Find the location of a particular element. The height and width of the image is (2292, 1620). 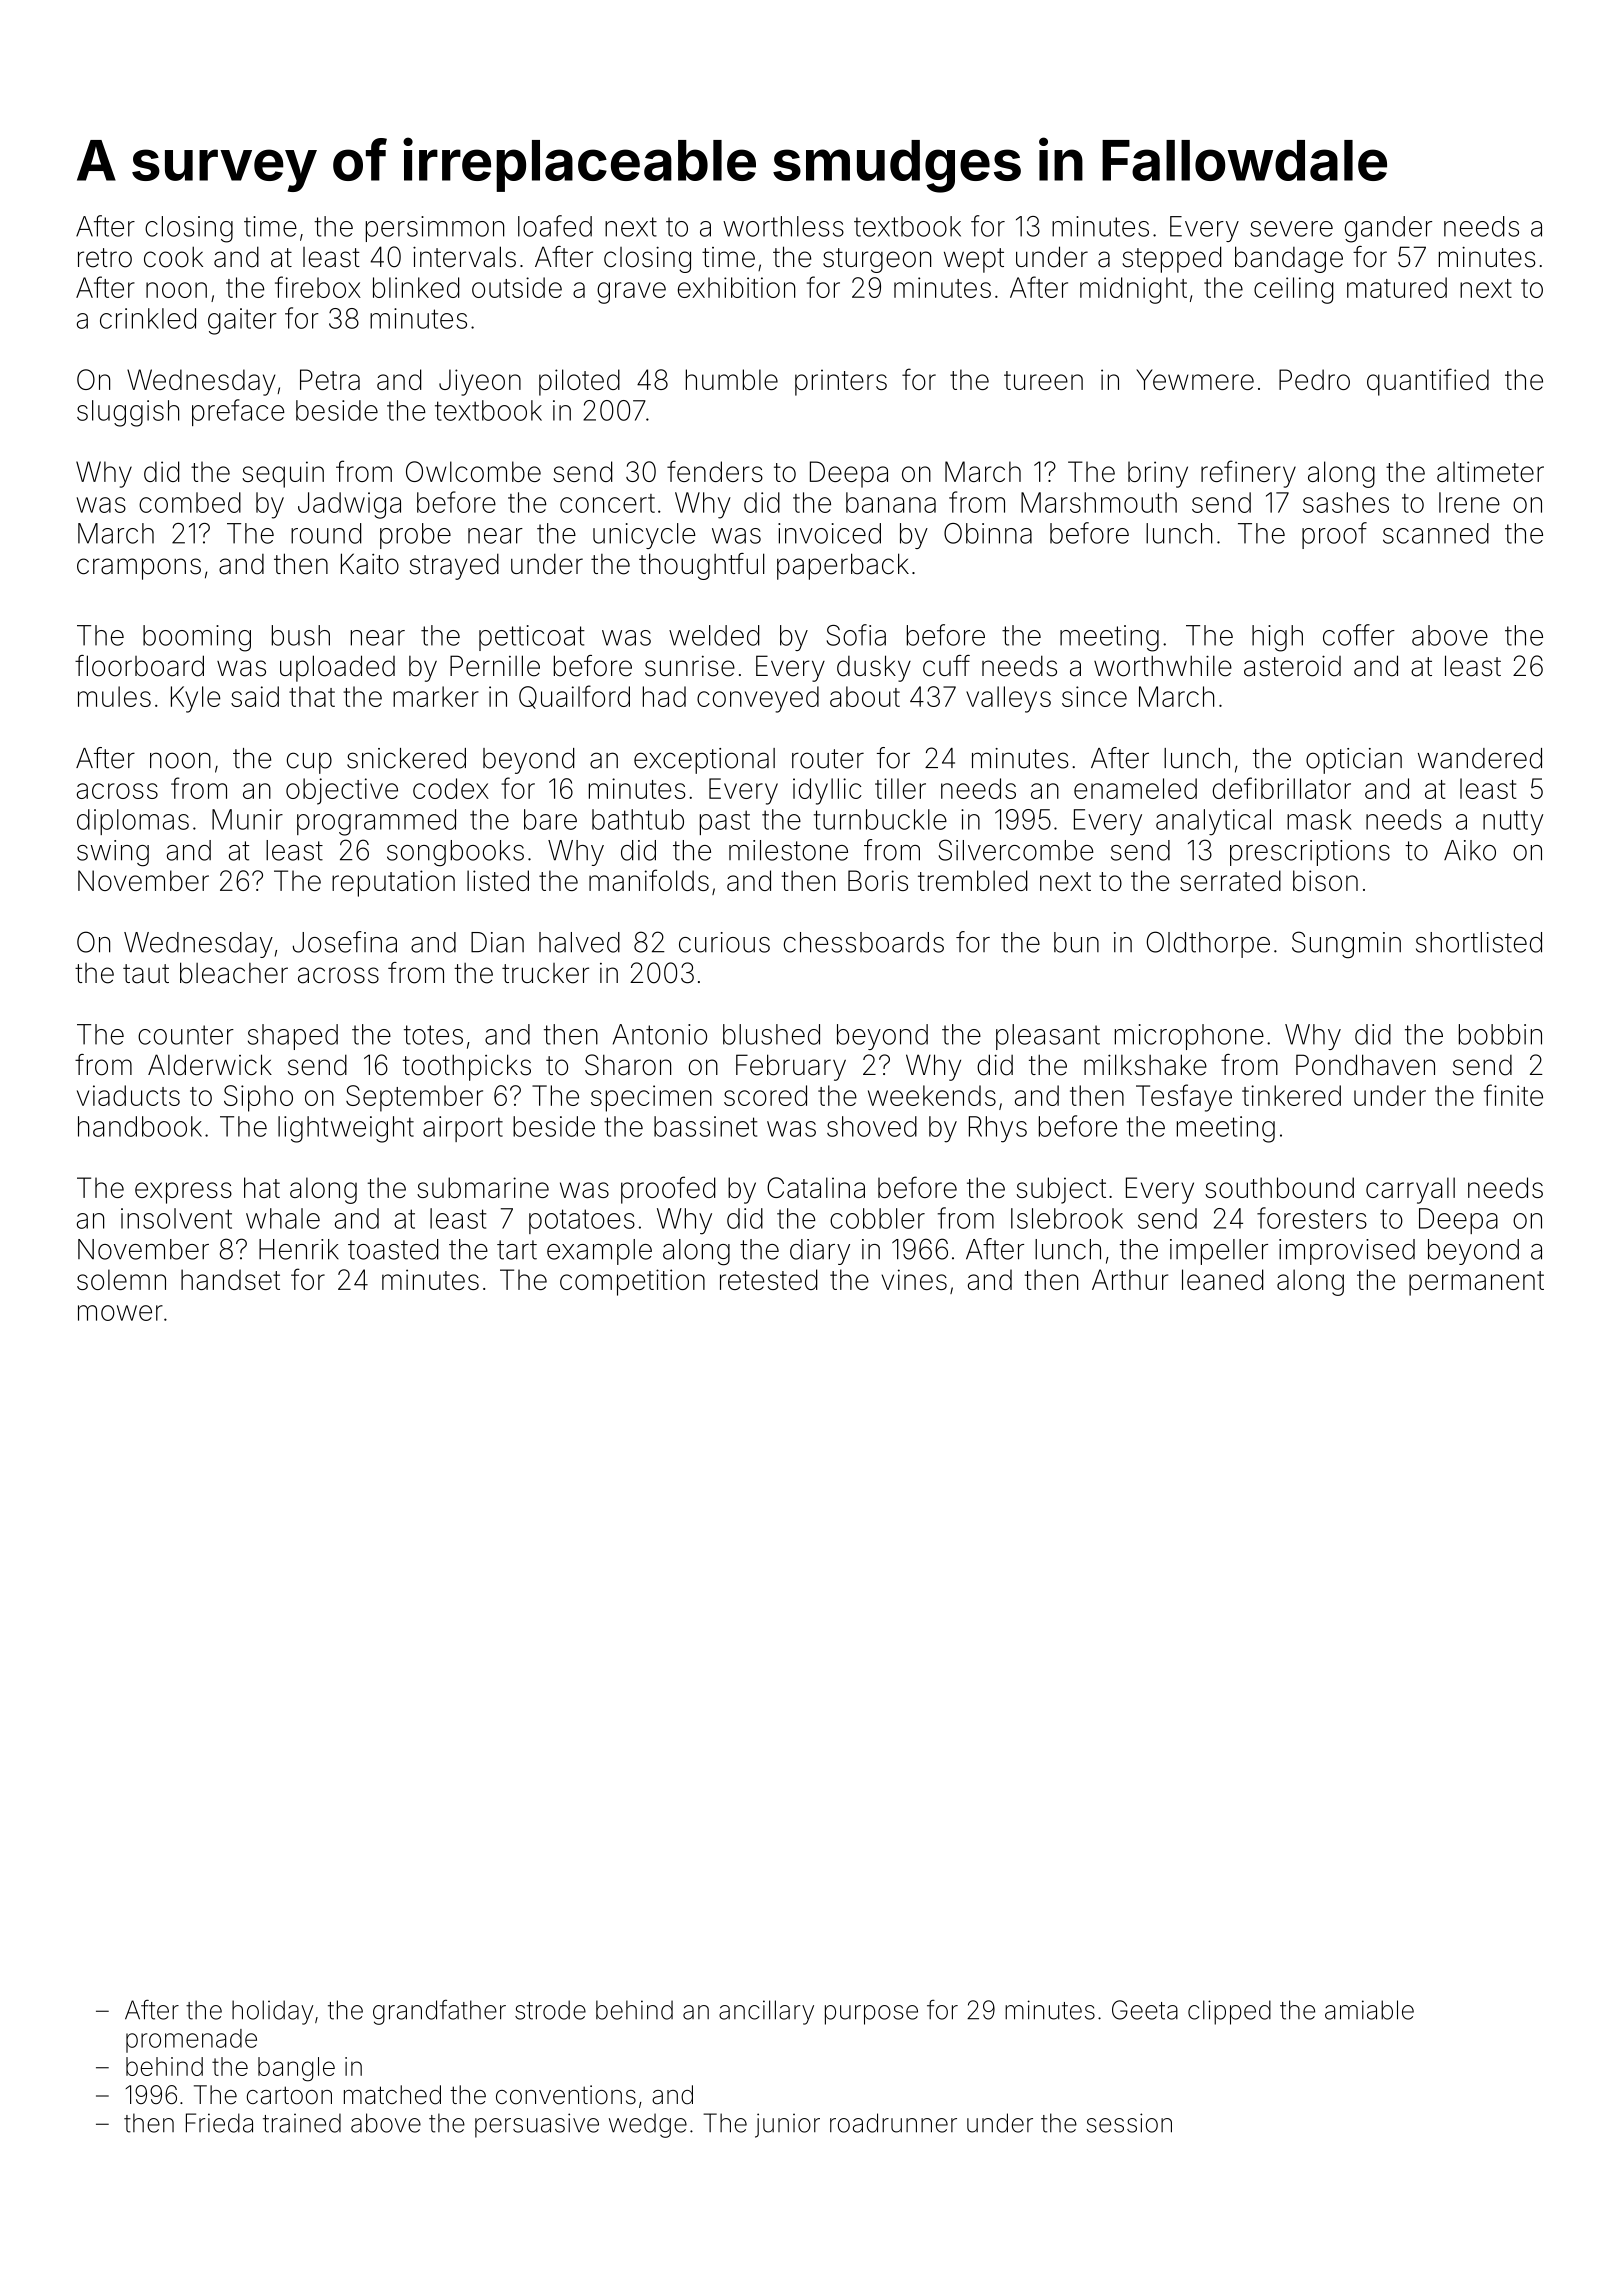

had is located at coordinates (664, 696).
